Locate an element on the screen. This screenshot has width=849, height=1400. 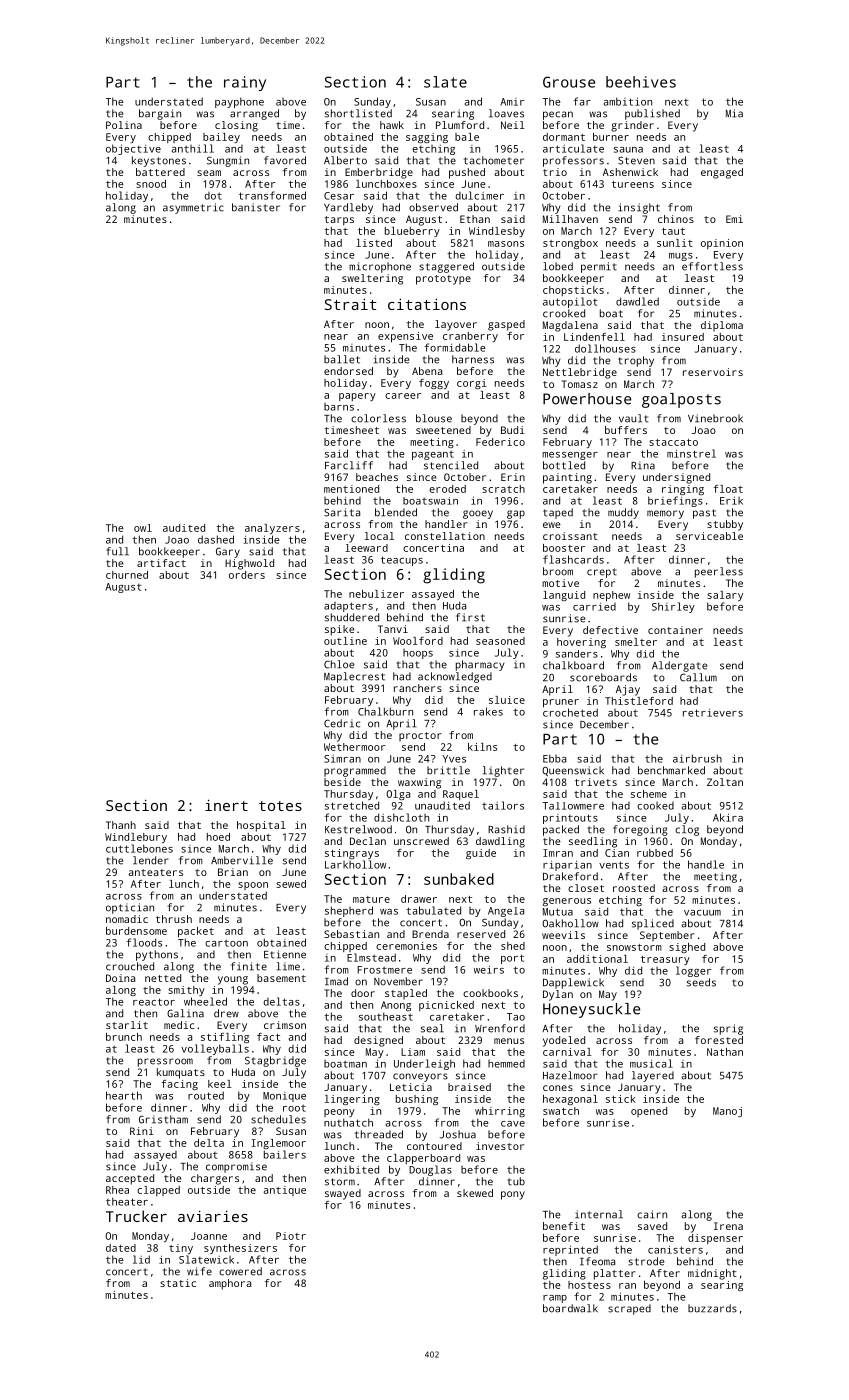
vacuum is located at coordinates (702, 913).
